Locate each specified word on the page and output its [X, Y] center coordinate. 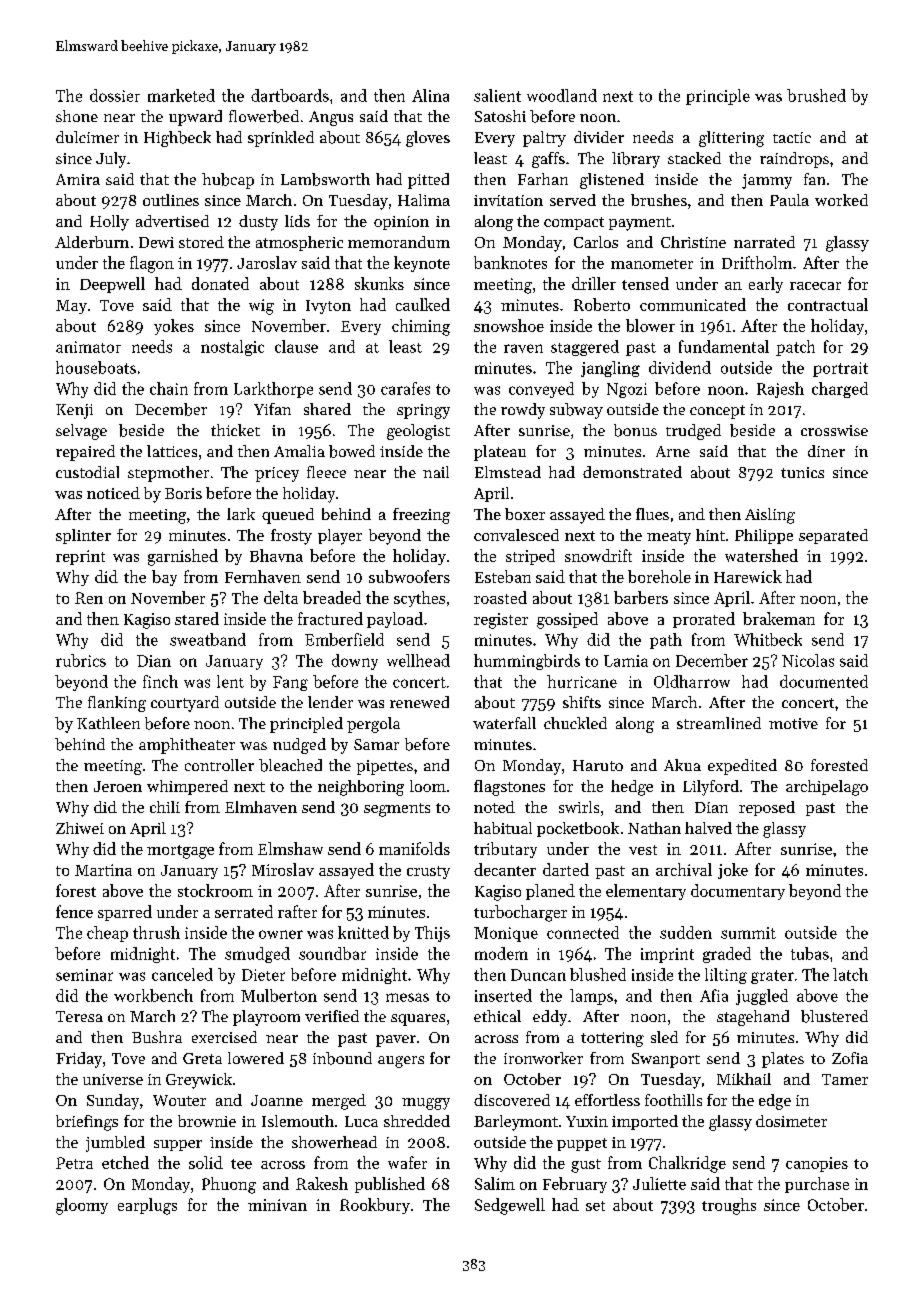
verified [332, 1016]
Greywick [199, 1081]
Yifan [272, 409]
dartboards [290, 95]
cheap [107, 934]
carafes [405, 388]
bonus [635, 430]
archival [684, 869]
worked [841, 200]
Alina [430, 95]
